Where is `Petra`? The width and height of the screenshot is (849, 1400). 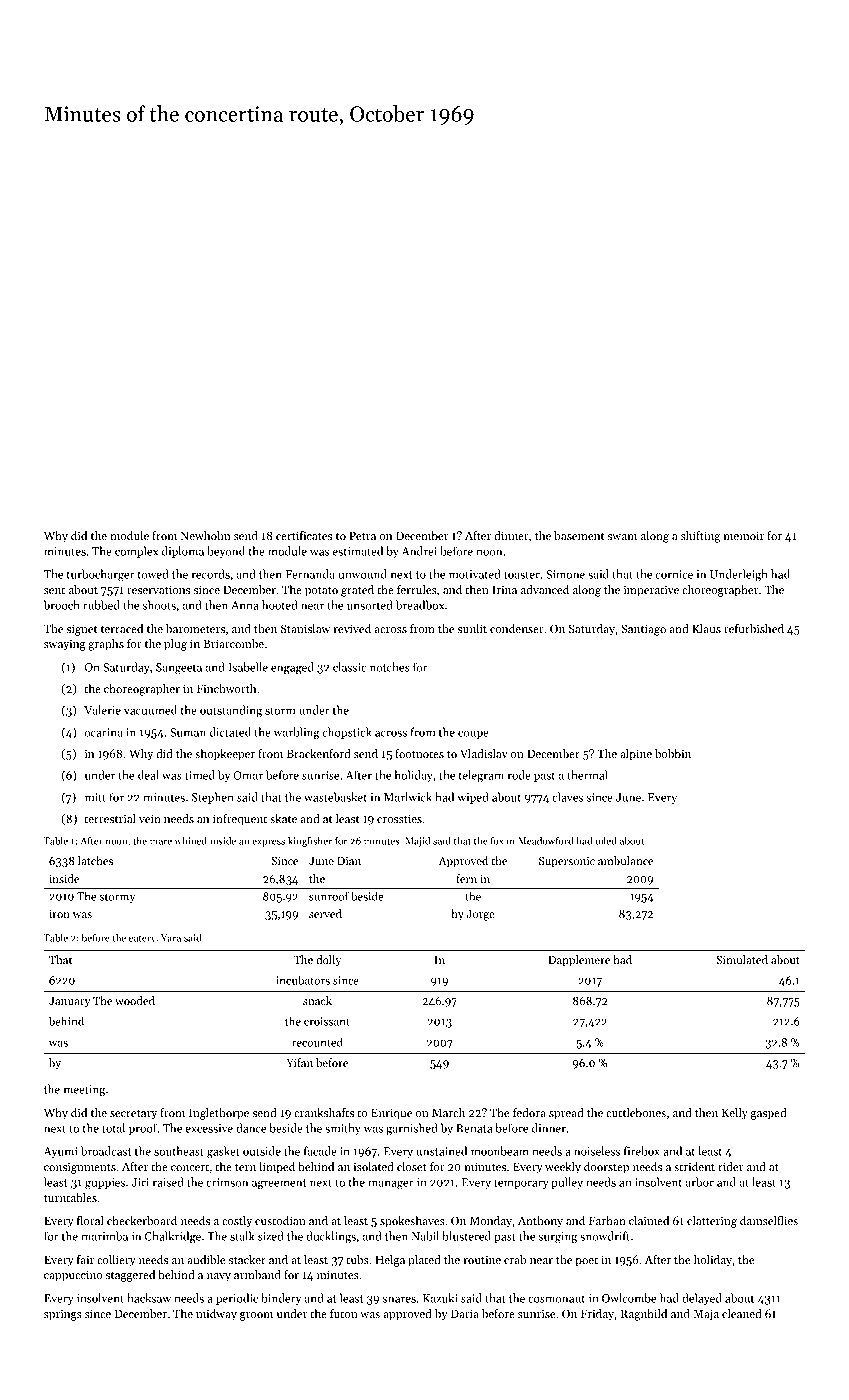 Petra is located at coordinates (362, 535).
